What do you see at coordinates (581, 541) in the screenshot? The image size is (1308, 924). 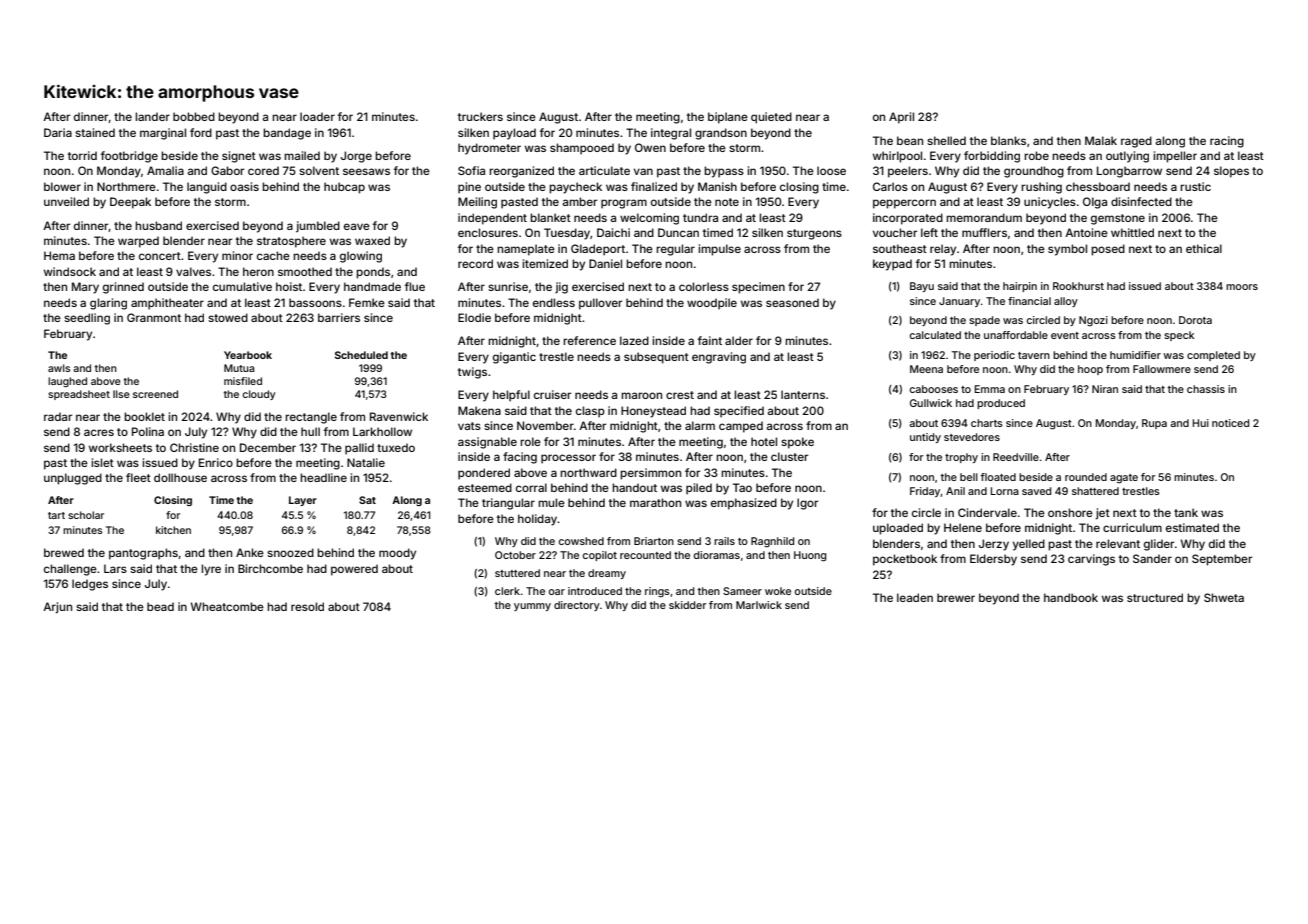 I see `cowshed` at bounding box center [581, 541].
